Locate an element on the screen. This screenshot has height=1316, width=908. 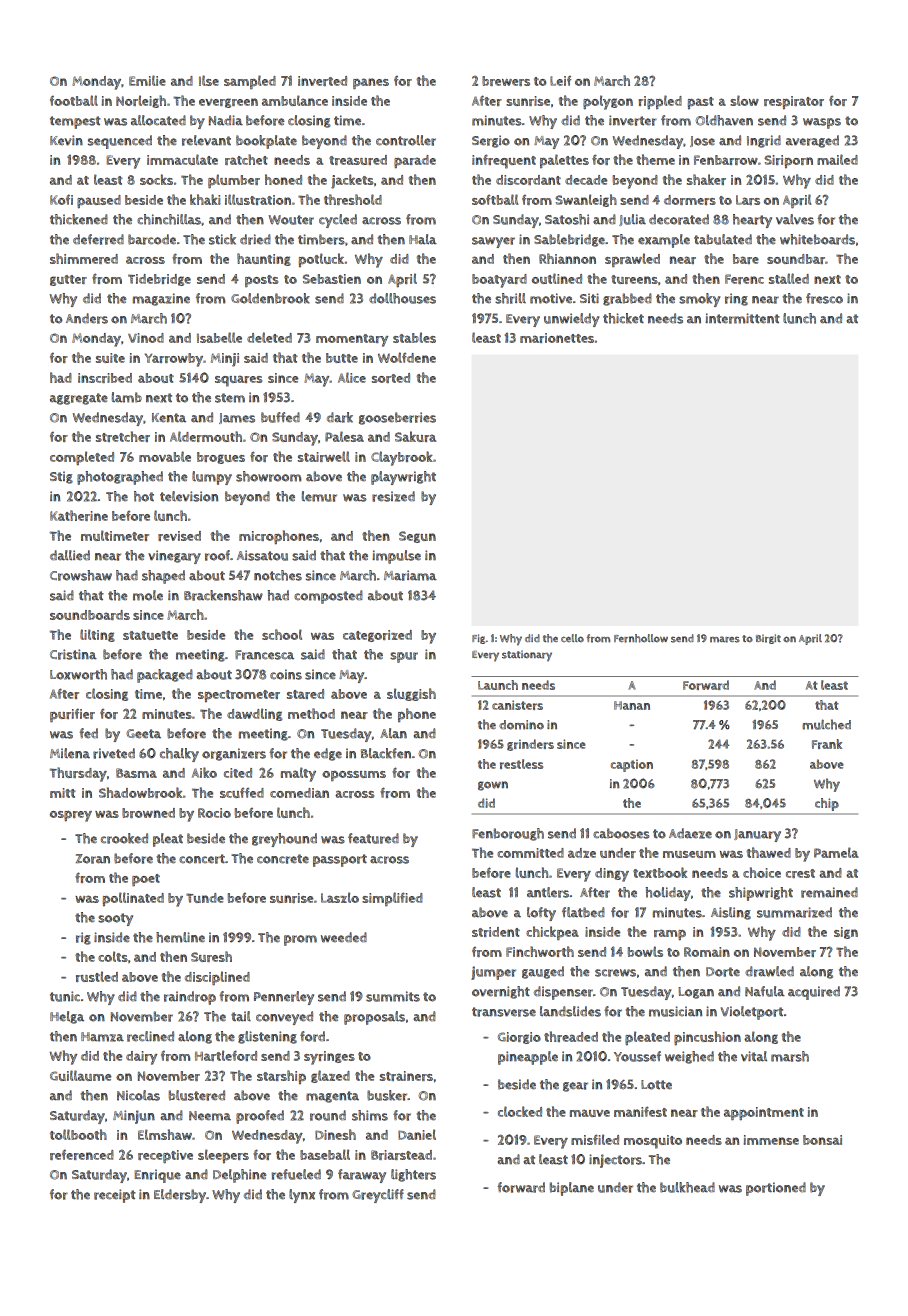
inverted is located at coordinates (322, 81).
